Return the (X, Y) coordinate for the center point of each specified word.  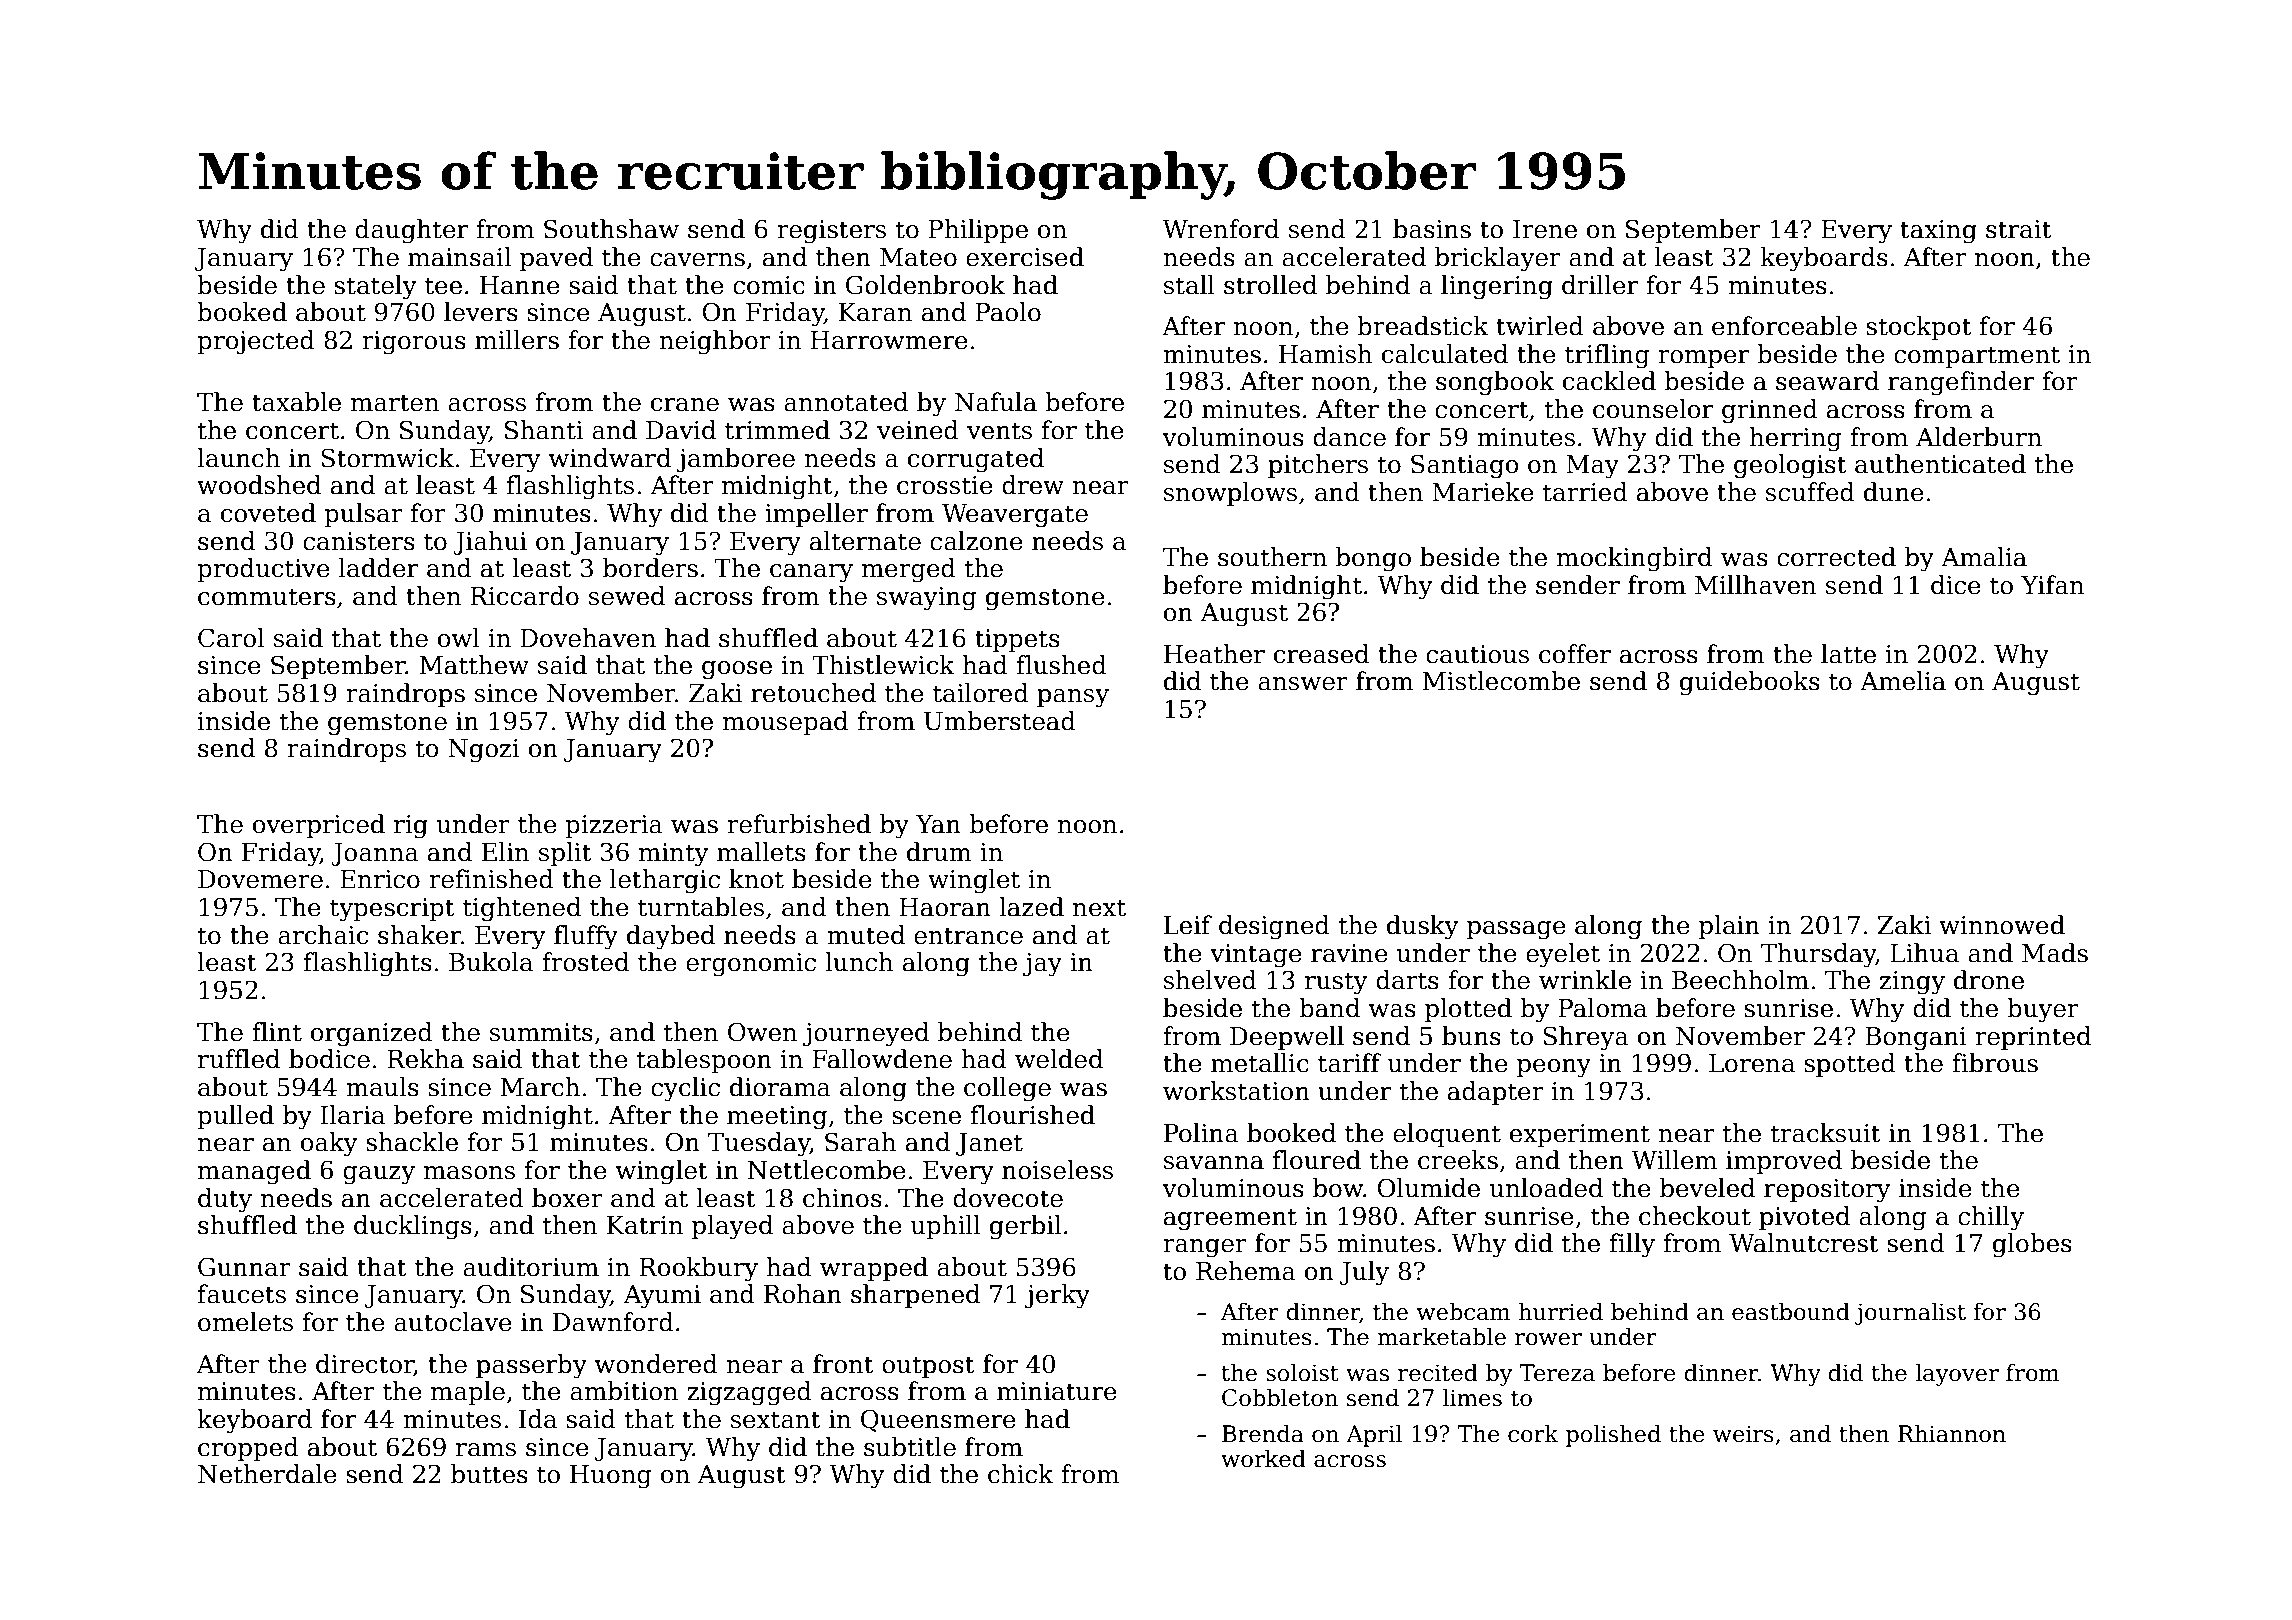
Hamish (1325, 354)
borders (650, 568)
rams (486, 1450)
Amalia (1984, 557)
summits (541, 1032)
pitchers (1318, 466)
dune (1894, 492)
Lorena (1752, 1063)
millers (517, 340)
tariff (1349, 1063)
